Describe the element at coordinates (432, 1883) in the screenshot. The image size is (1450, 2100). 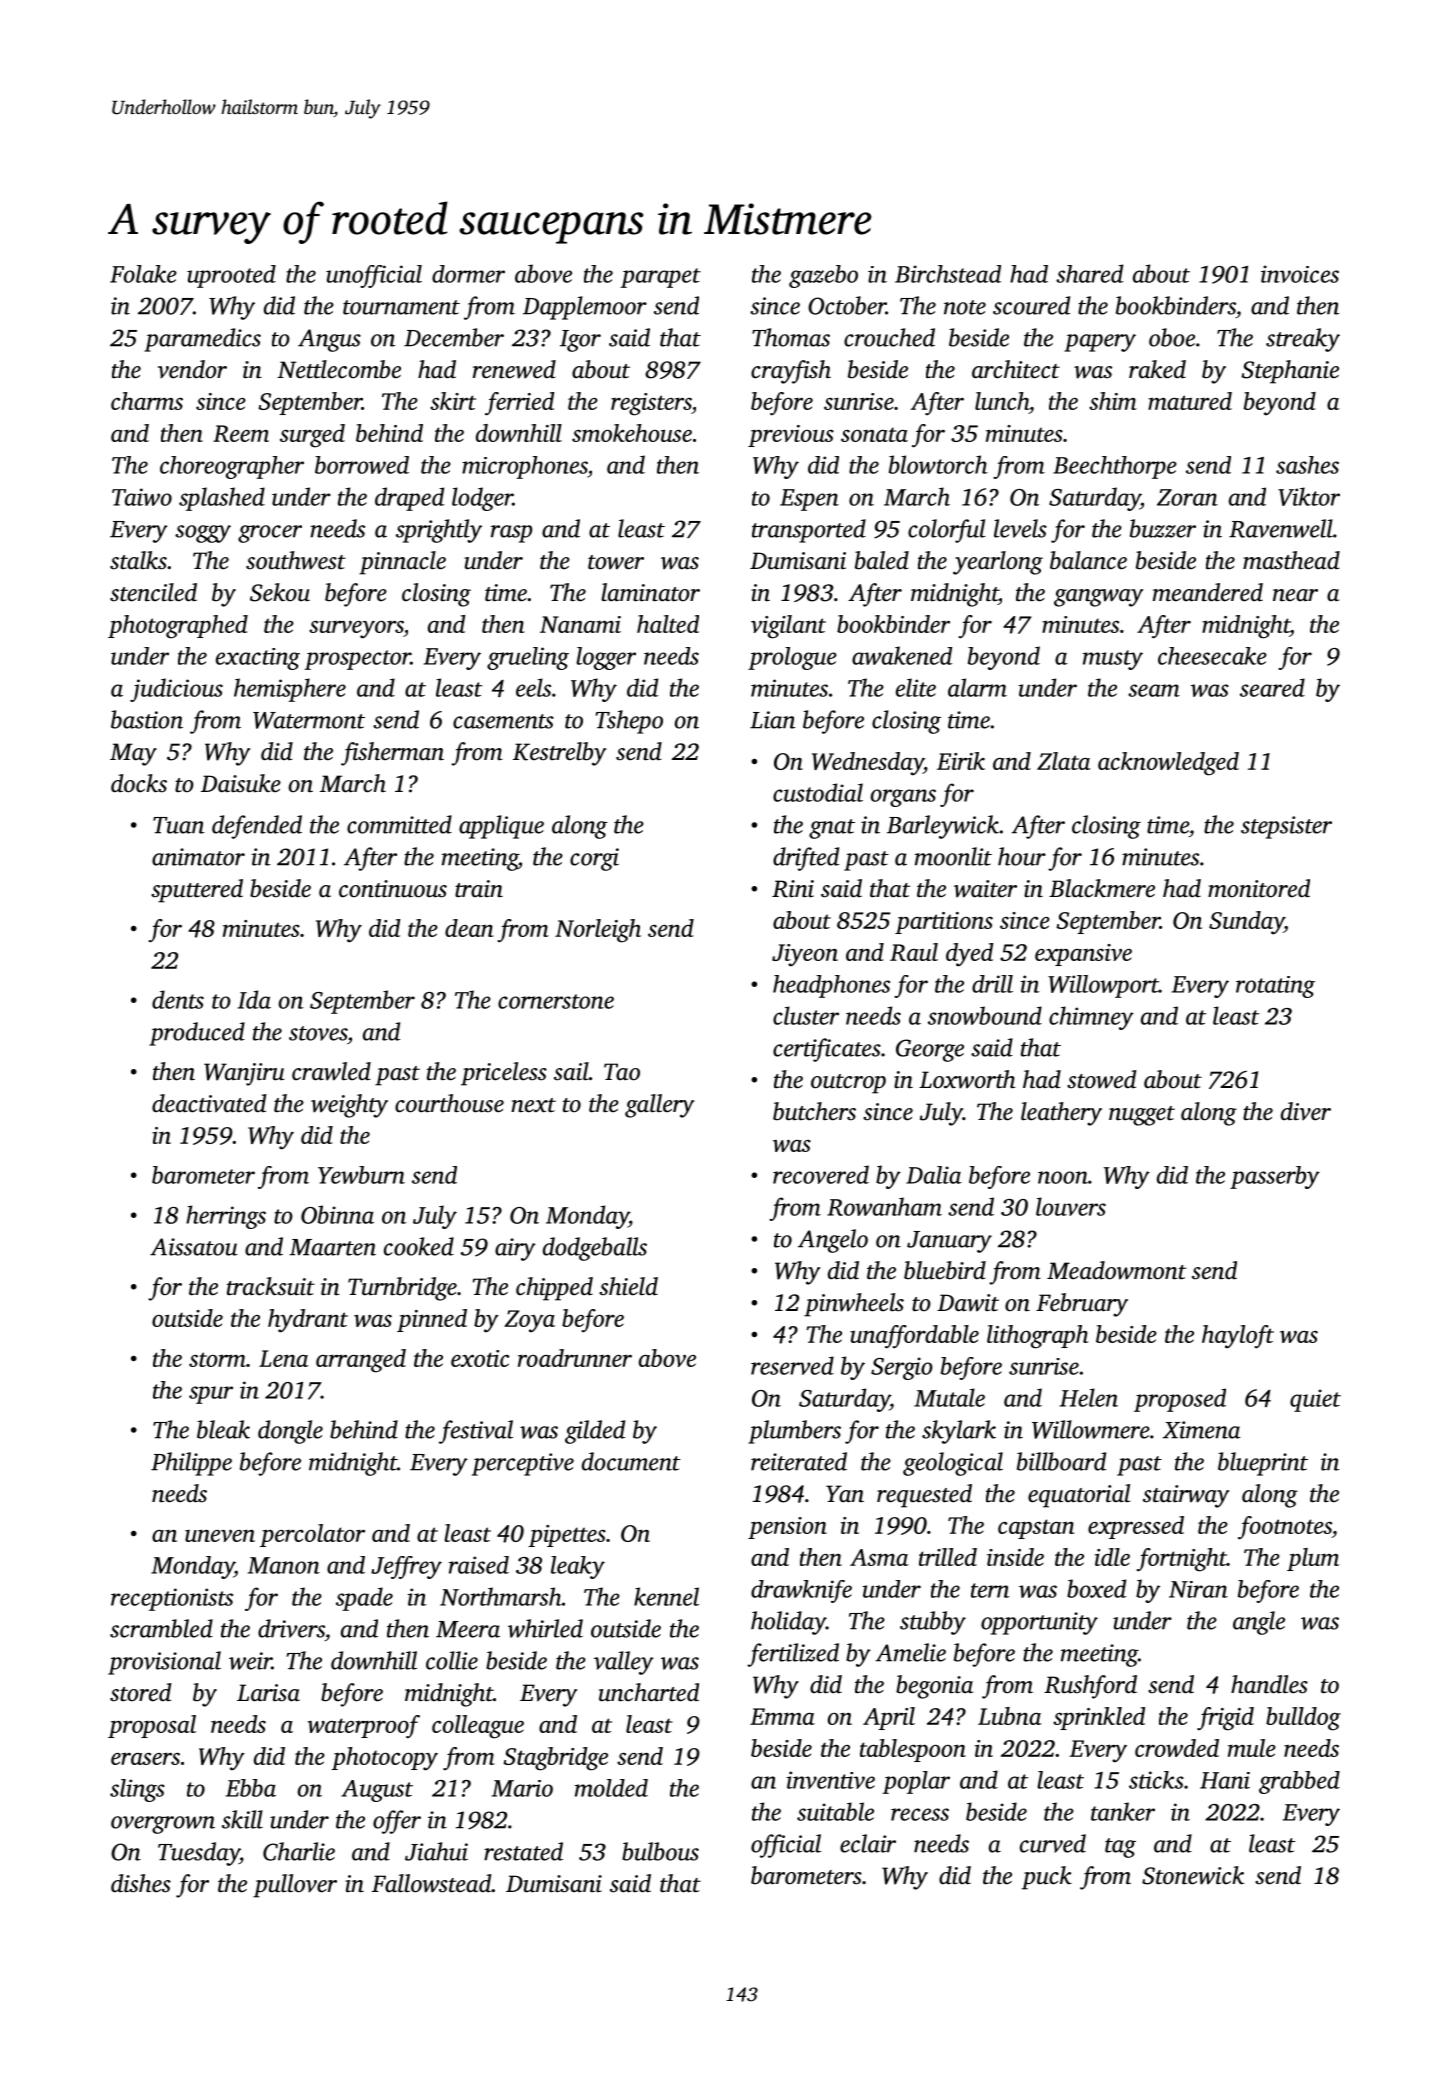
I see `Fallowstead` at that location.
